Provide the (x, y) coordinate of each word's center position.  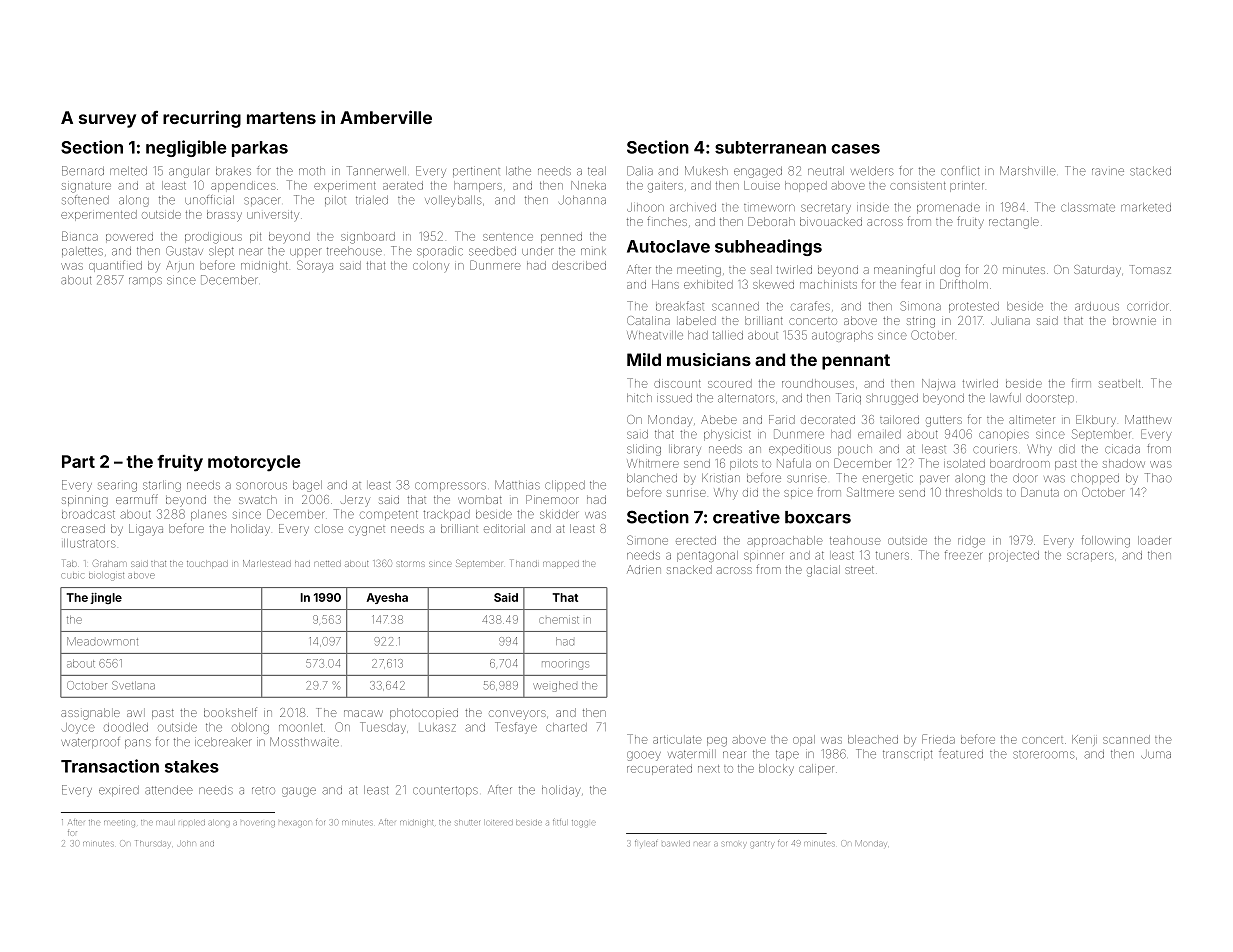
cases (855, 149)
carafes (810, 306)
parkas (260, 149)
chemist (559, 620)
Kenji (1084, 740)
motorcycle (254, 463)
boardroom (1020, 463)
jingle (106, 599)
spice (798, 493)
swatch (258, 499)
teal (597, 171)
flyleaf (646, 844)
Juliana (1010, 321)
